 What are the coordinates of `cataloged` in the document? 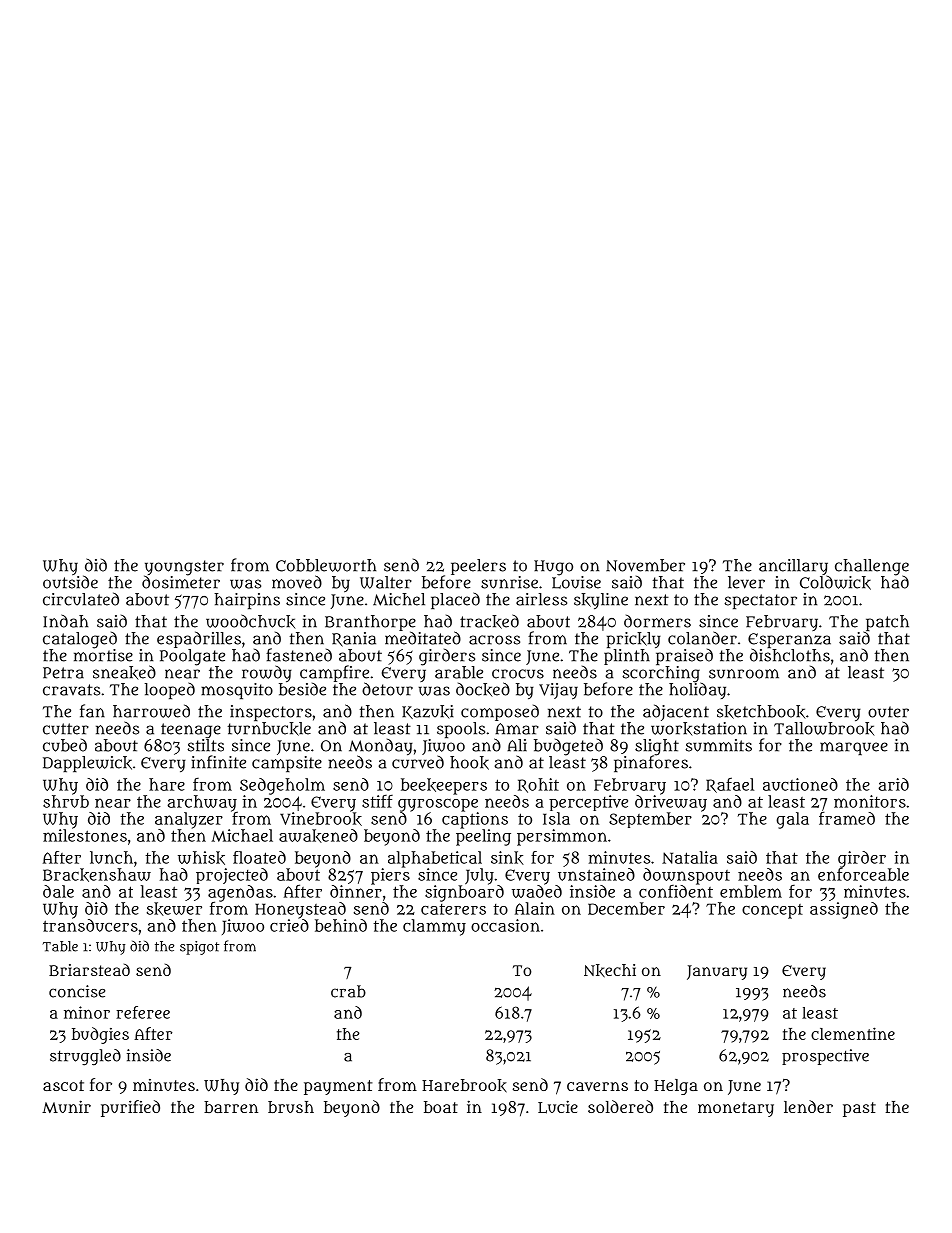 It's located at (80, 640).
